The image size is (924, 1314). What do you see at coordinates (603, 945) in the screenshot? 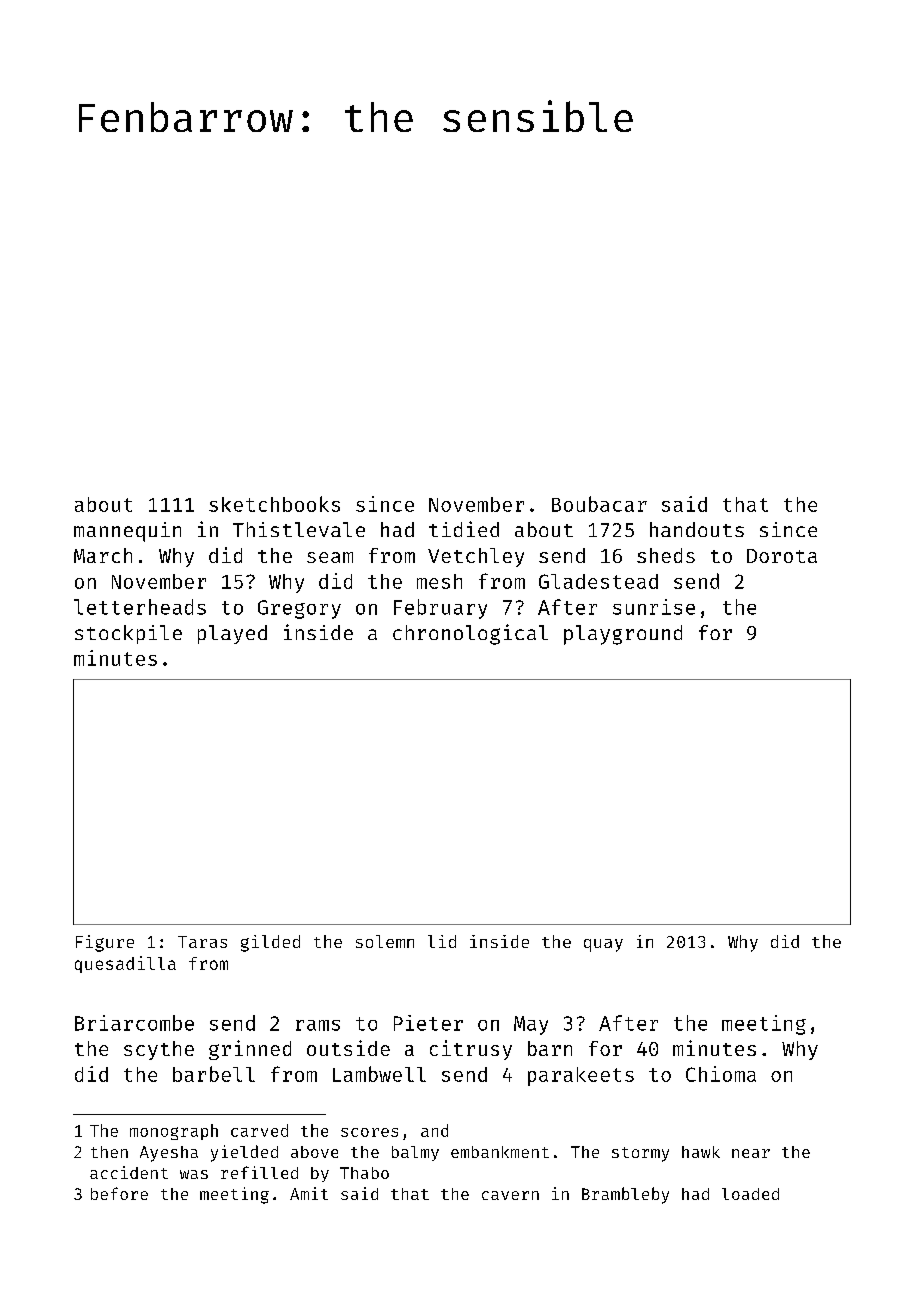
I see `quay` at bounding box center [603, 945].
